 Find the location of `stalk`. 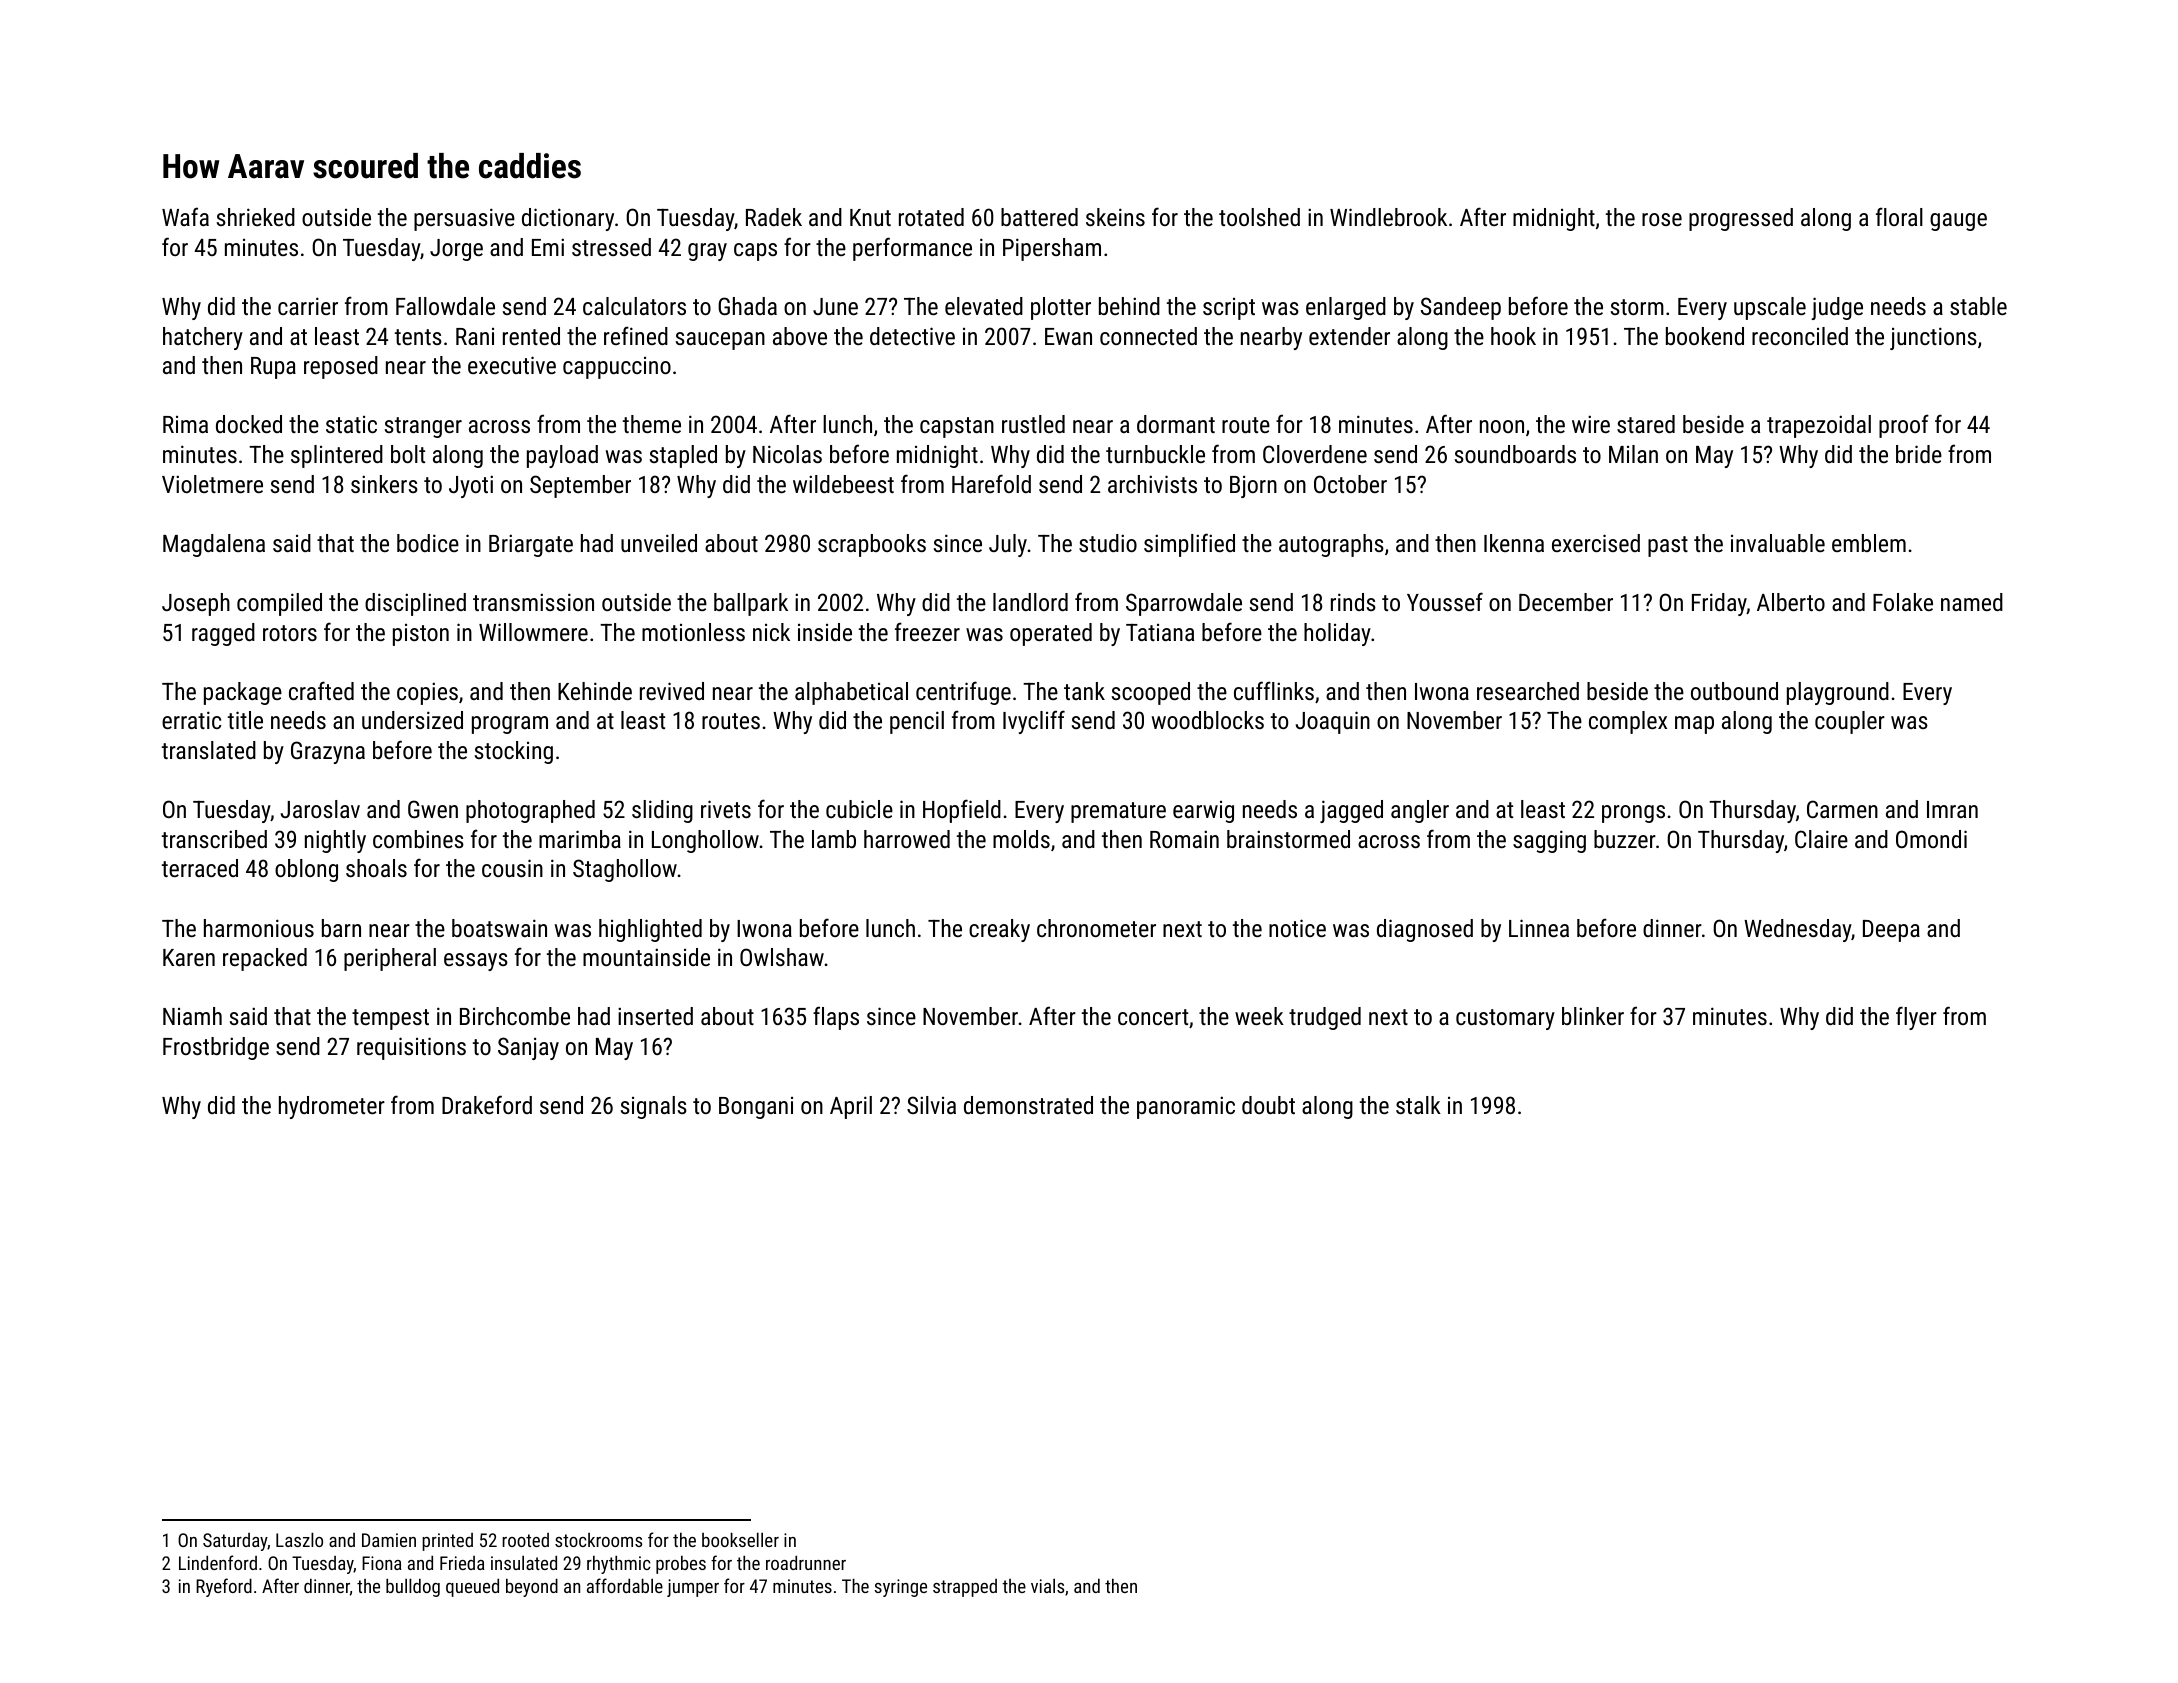

stalk is located at coordinates (1418, 1105).
